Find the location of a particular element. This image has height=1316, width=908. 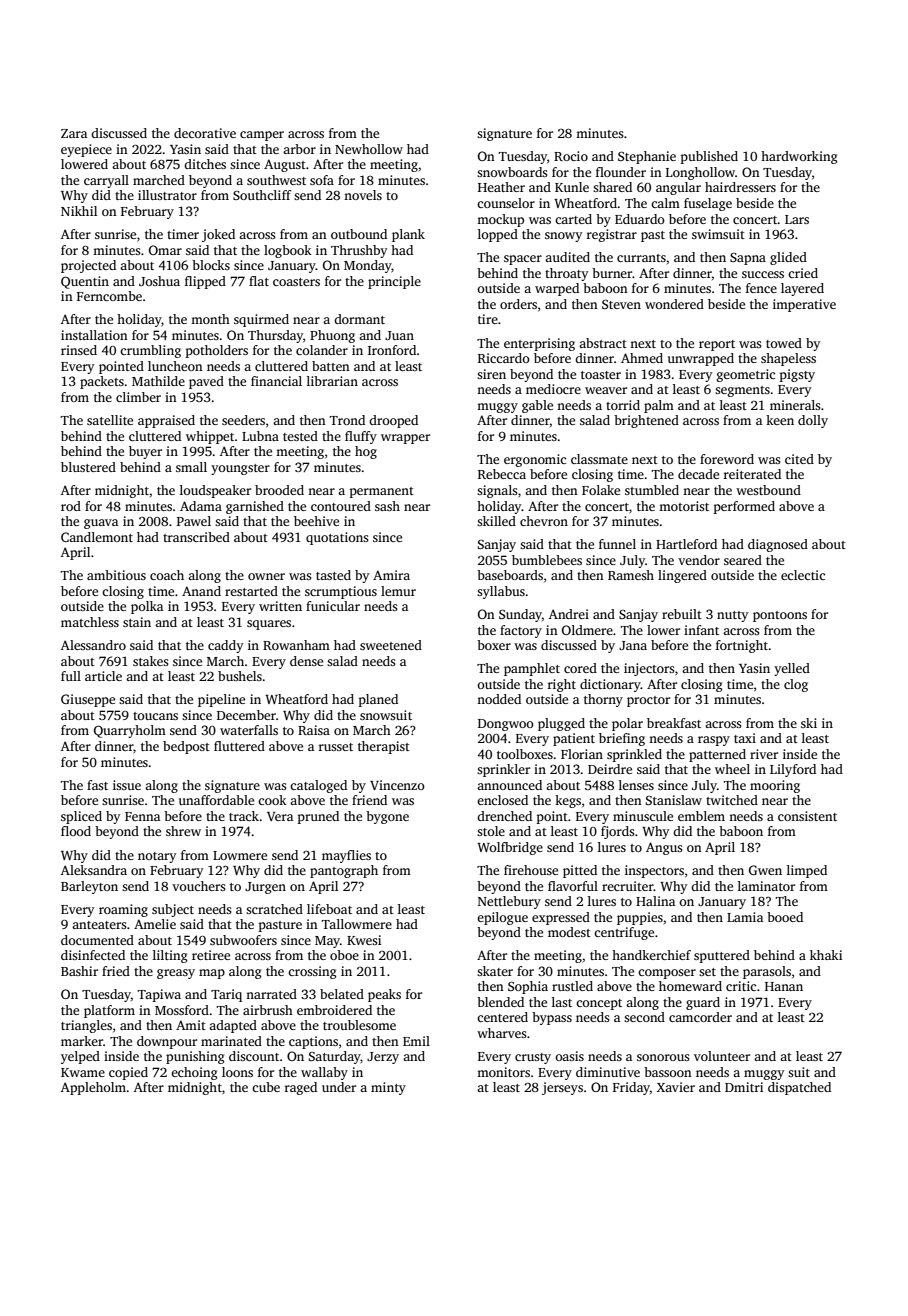

narrated is located at coordinates (271, 994).
